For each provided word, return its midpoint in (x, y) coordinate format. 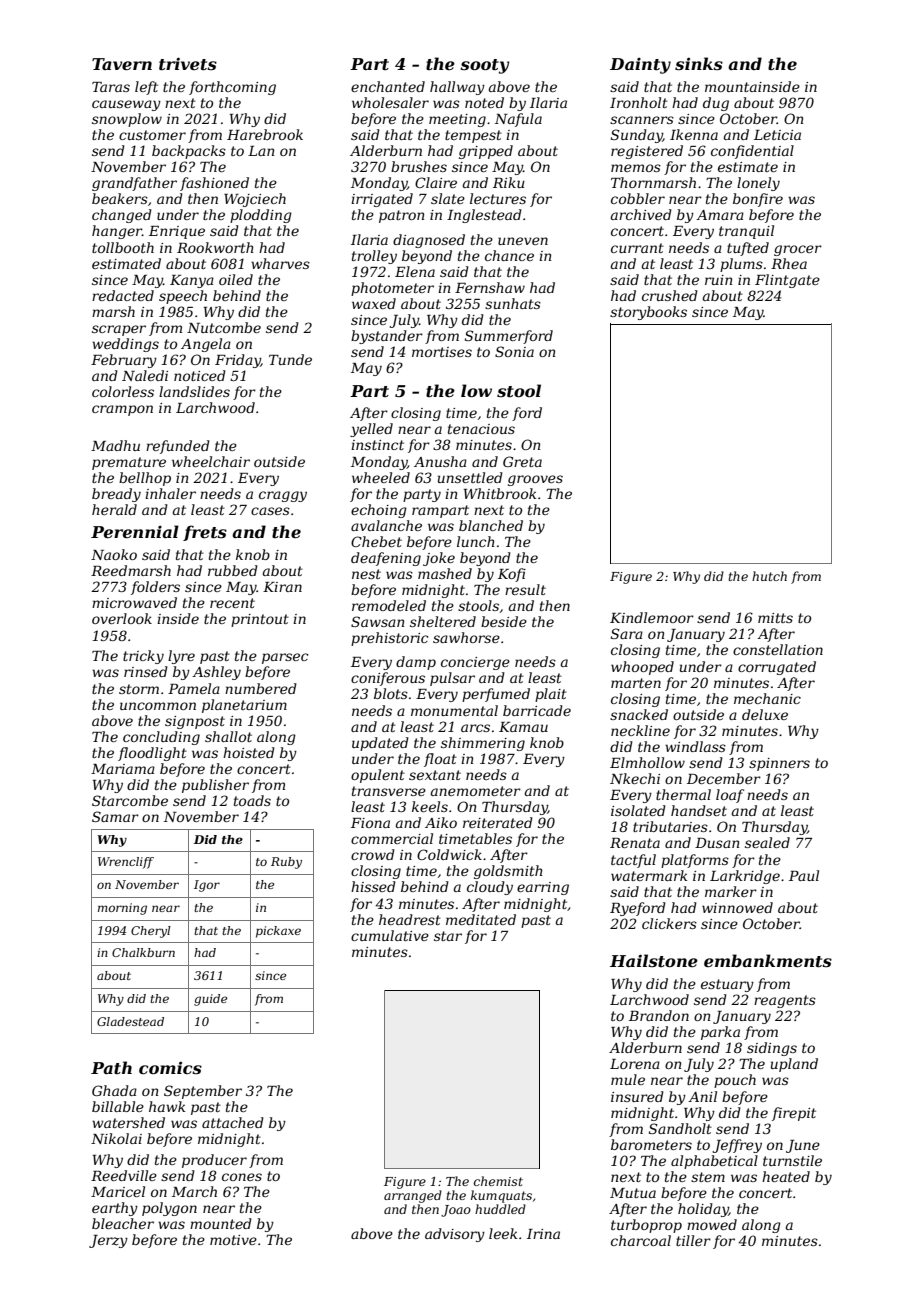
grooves (535, 480)
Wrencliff (126, 863)
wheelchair (211, 461)
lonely (758, 184)
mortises (442, 352)
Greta (522, 461)
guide (210, 1000)
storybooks (648, 313)
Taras (111, 87)
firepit (794, 1114)
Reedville (124, 1175)
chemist (498, 1181)
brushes (419, 166)
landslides (194, 391)
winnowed (737, 907)
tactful (633, 861)
